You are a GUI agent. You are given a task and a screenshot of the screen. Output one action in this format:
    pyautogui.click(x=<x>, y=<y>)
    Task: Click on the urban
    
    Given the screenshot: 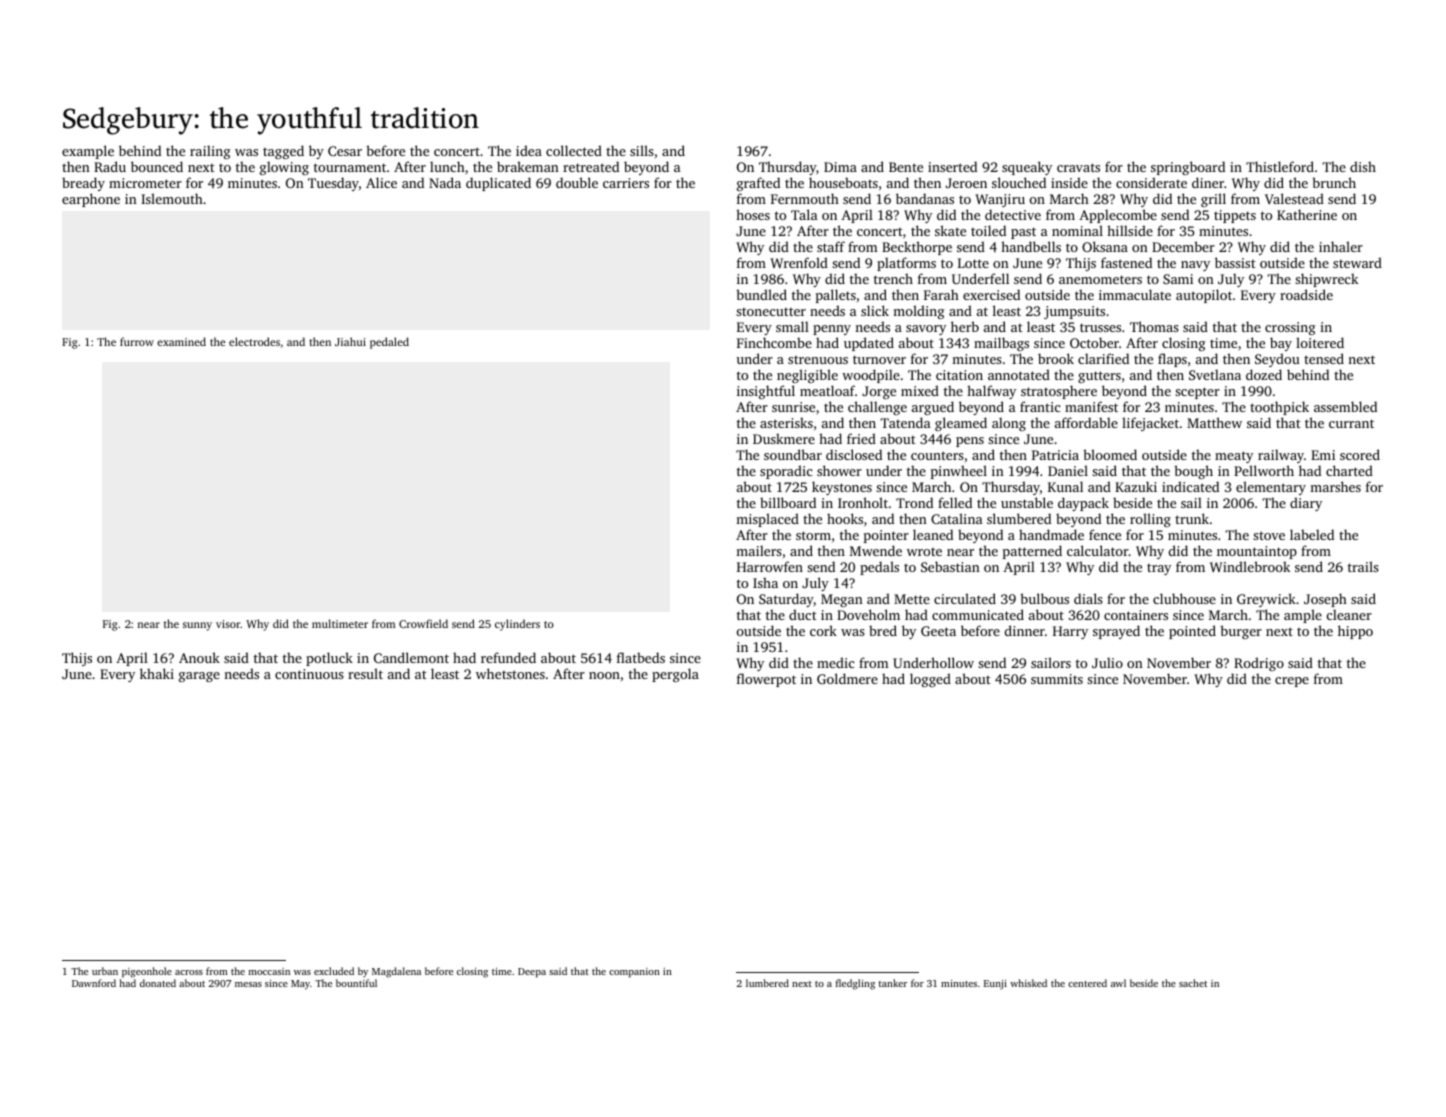 What is the action you would take?
    pyautogui.click(x=105, y=971)
